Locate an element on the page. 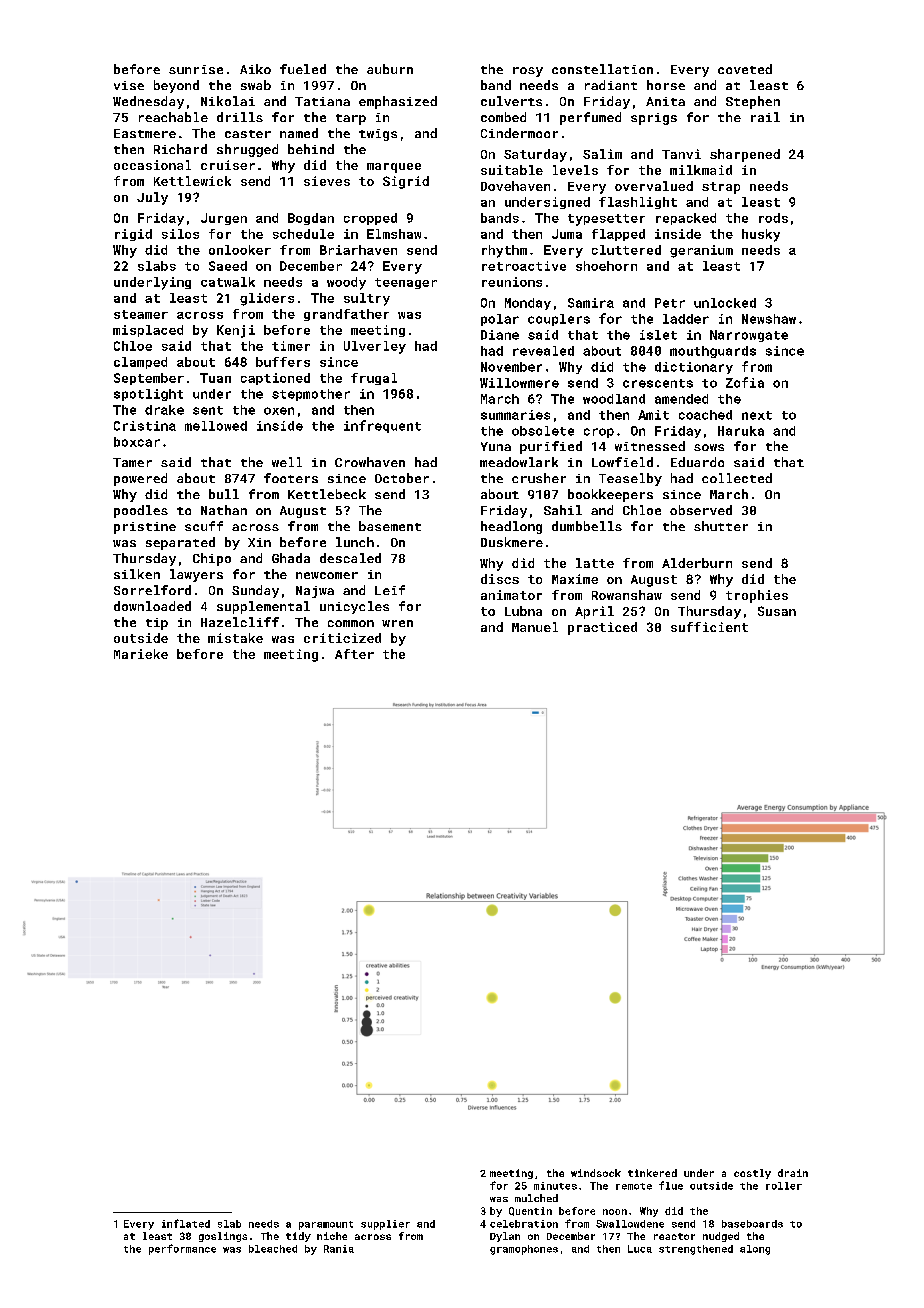  Cindermoor is located at coordinates (519, 133).
